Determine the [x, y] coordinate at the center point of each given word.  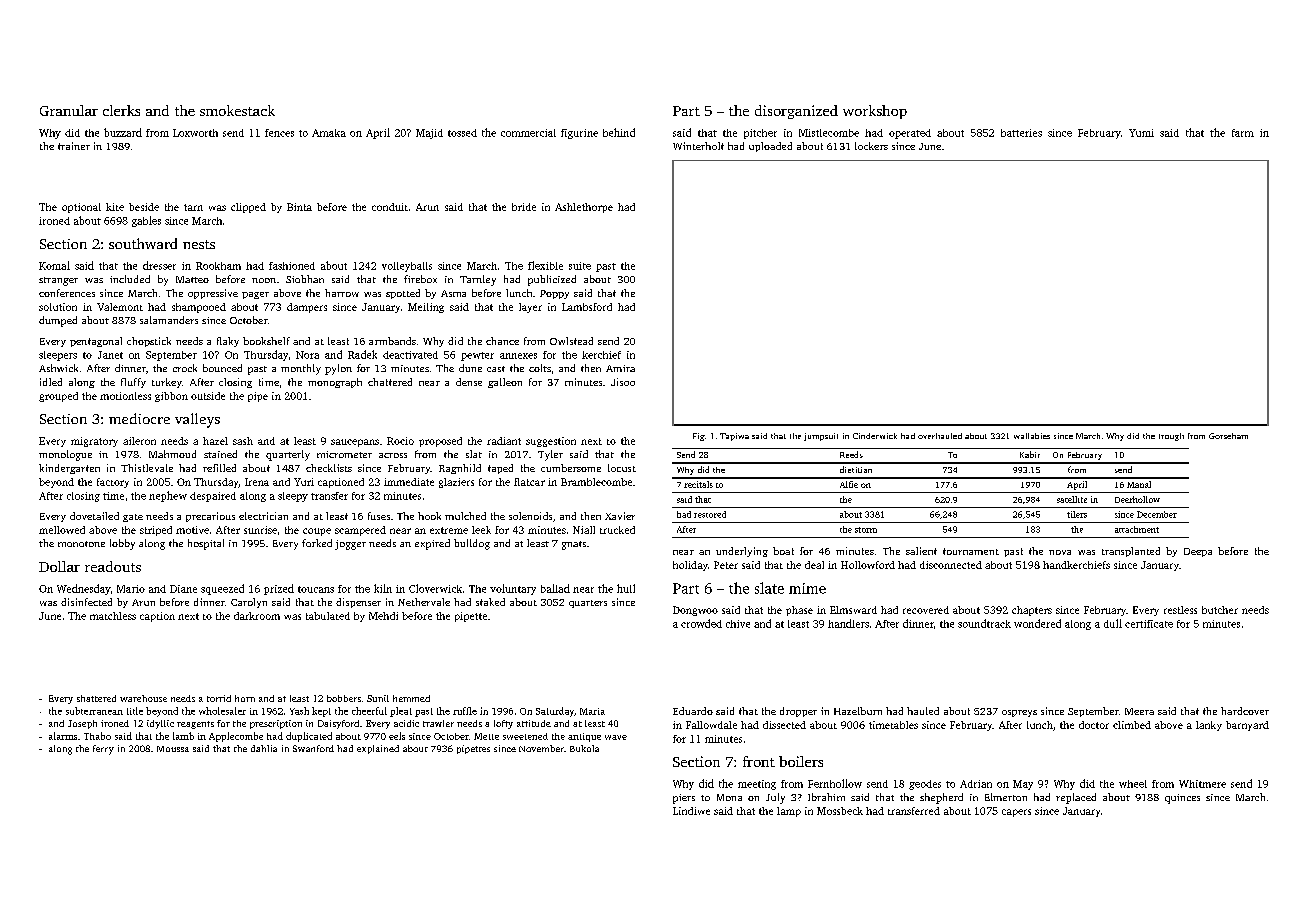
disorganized [796, 112]
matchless [113, 616]
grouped [58, 397]
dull [1113, 623]
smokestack [237, 110]
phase [799, 611]
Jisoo [623, 382]
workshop [875, 112]
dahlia [264, 748]
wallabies [1032, 436]
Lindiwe [691, 811]
